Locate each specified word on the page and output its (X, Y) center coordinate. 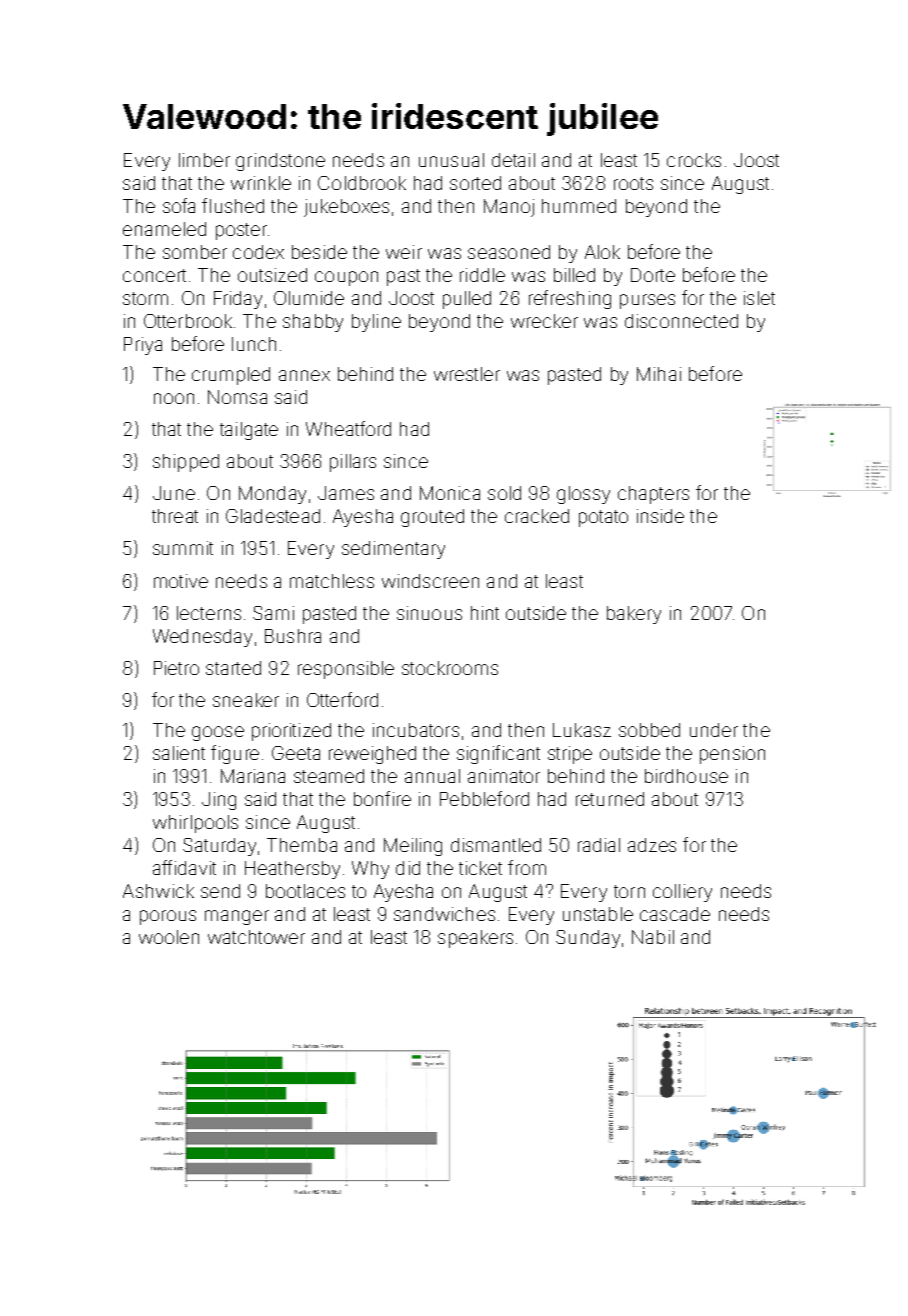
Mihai (659, 374)
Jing (219, 801)
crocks (694, 160)
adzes (652, 845)
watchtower (256, 937)
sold (504, 493)
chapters (653, 495)
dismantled (496, 845)
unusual (451, 160)
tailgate (249, 431)
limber (204, 160)
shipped (186, 463)
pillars (353, 463)
